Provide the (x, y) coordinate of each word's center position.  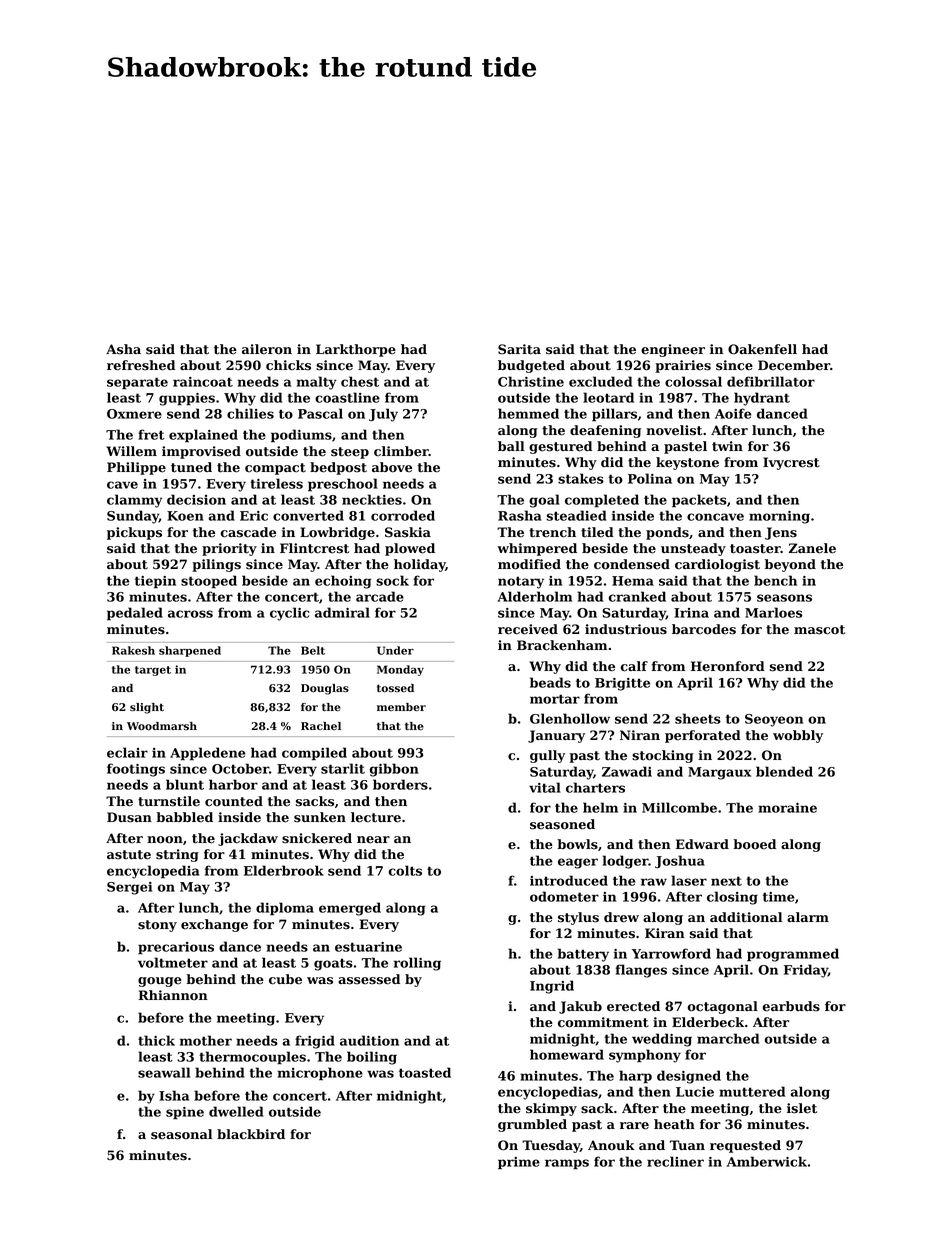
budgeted (531, 366)
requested (745, 1146)
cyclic (289, 614)
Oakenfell (762, 349)
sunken (320, 817)
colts (405, 870)
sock (392, 580)
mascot (819, 630)
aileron (267, 349)
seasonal (181, 1134)
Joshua (680, 861)
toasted (425, 1072)
